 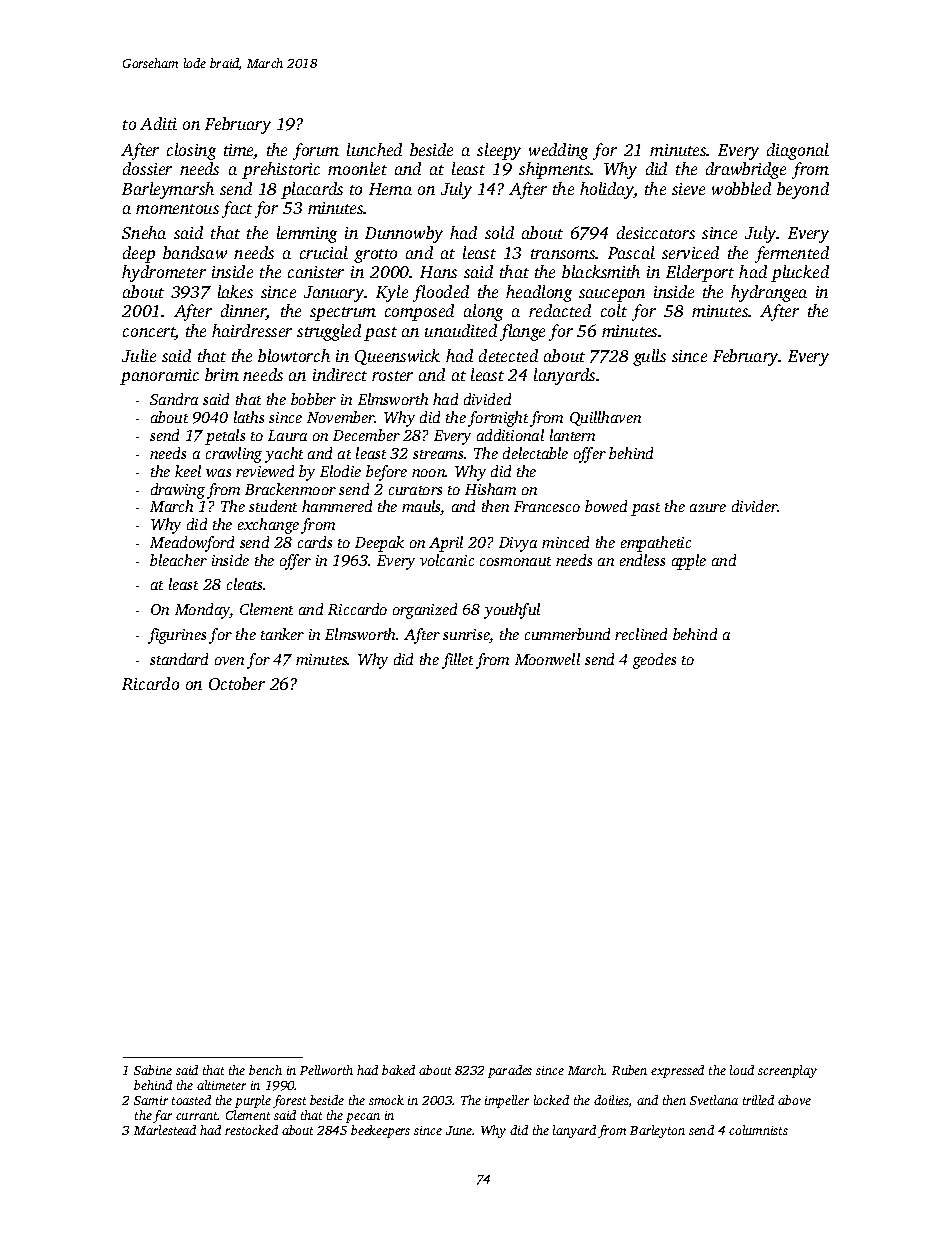 I want to click on Sabine, so click(x=153, y=1070).
